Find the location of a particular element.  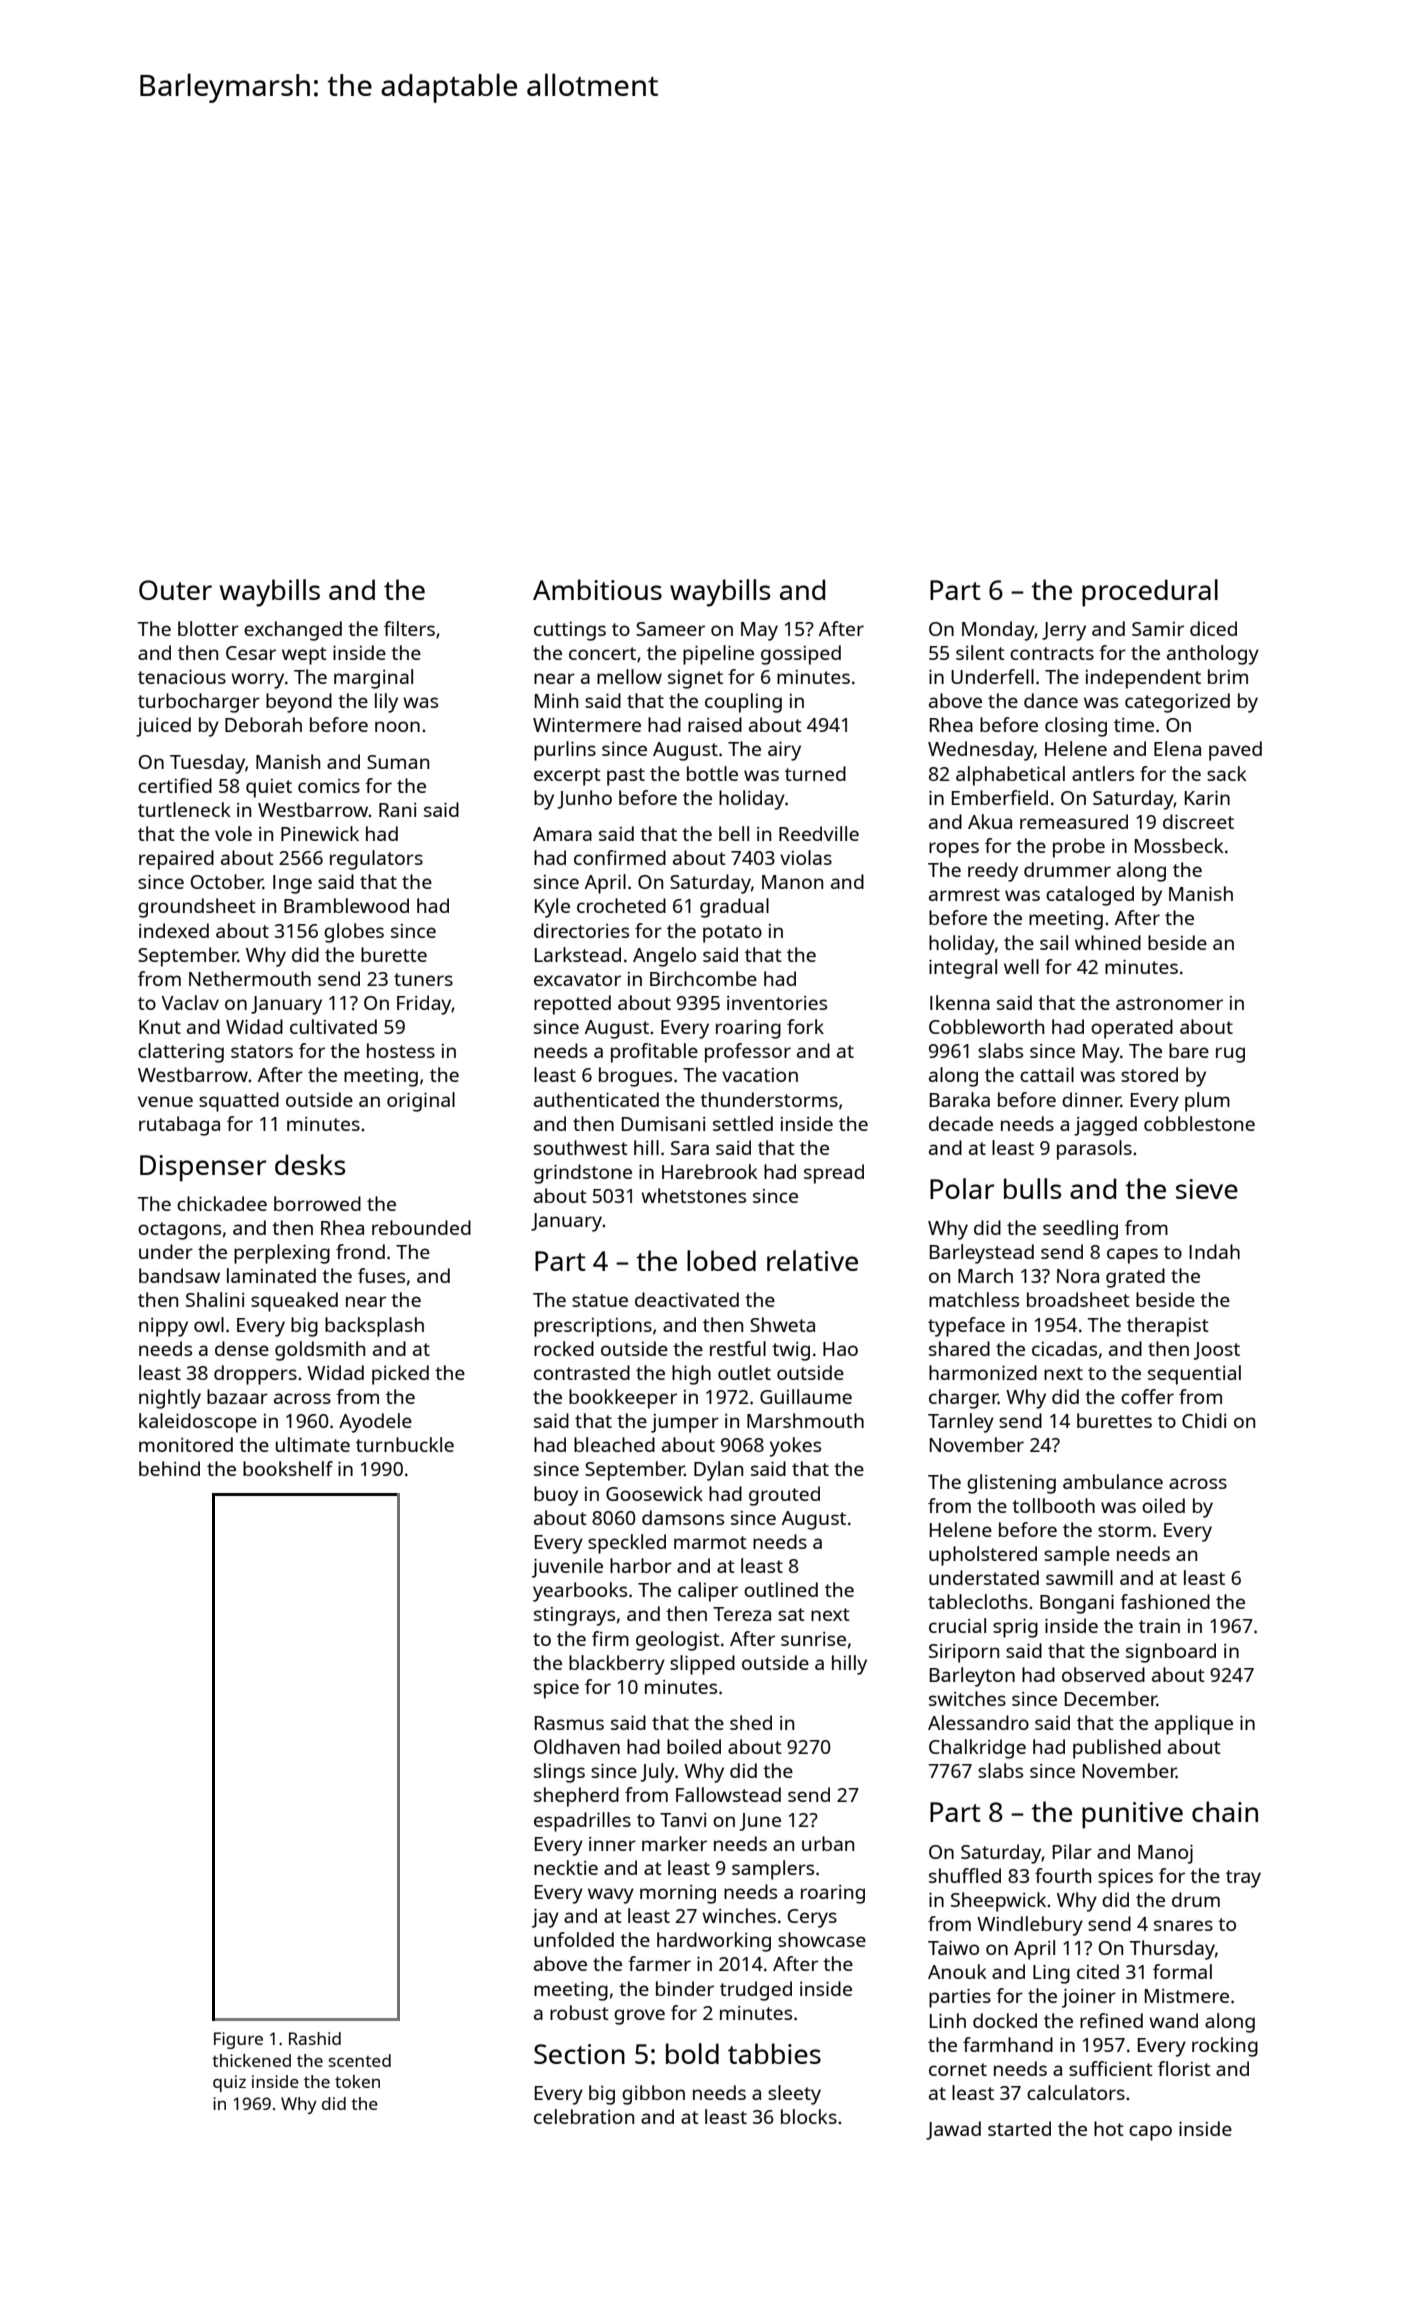

shuffled is located at coordinates (965, 1875).
